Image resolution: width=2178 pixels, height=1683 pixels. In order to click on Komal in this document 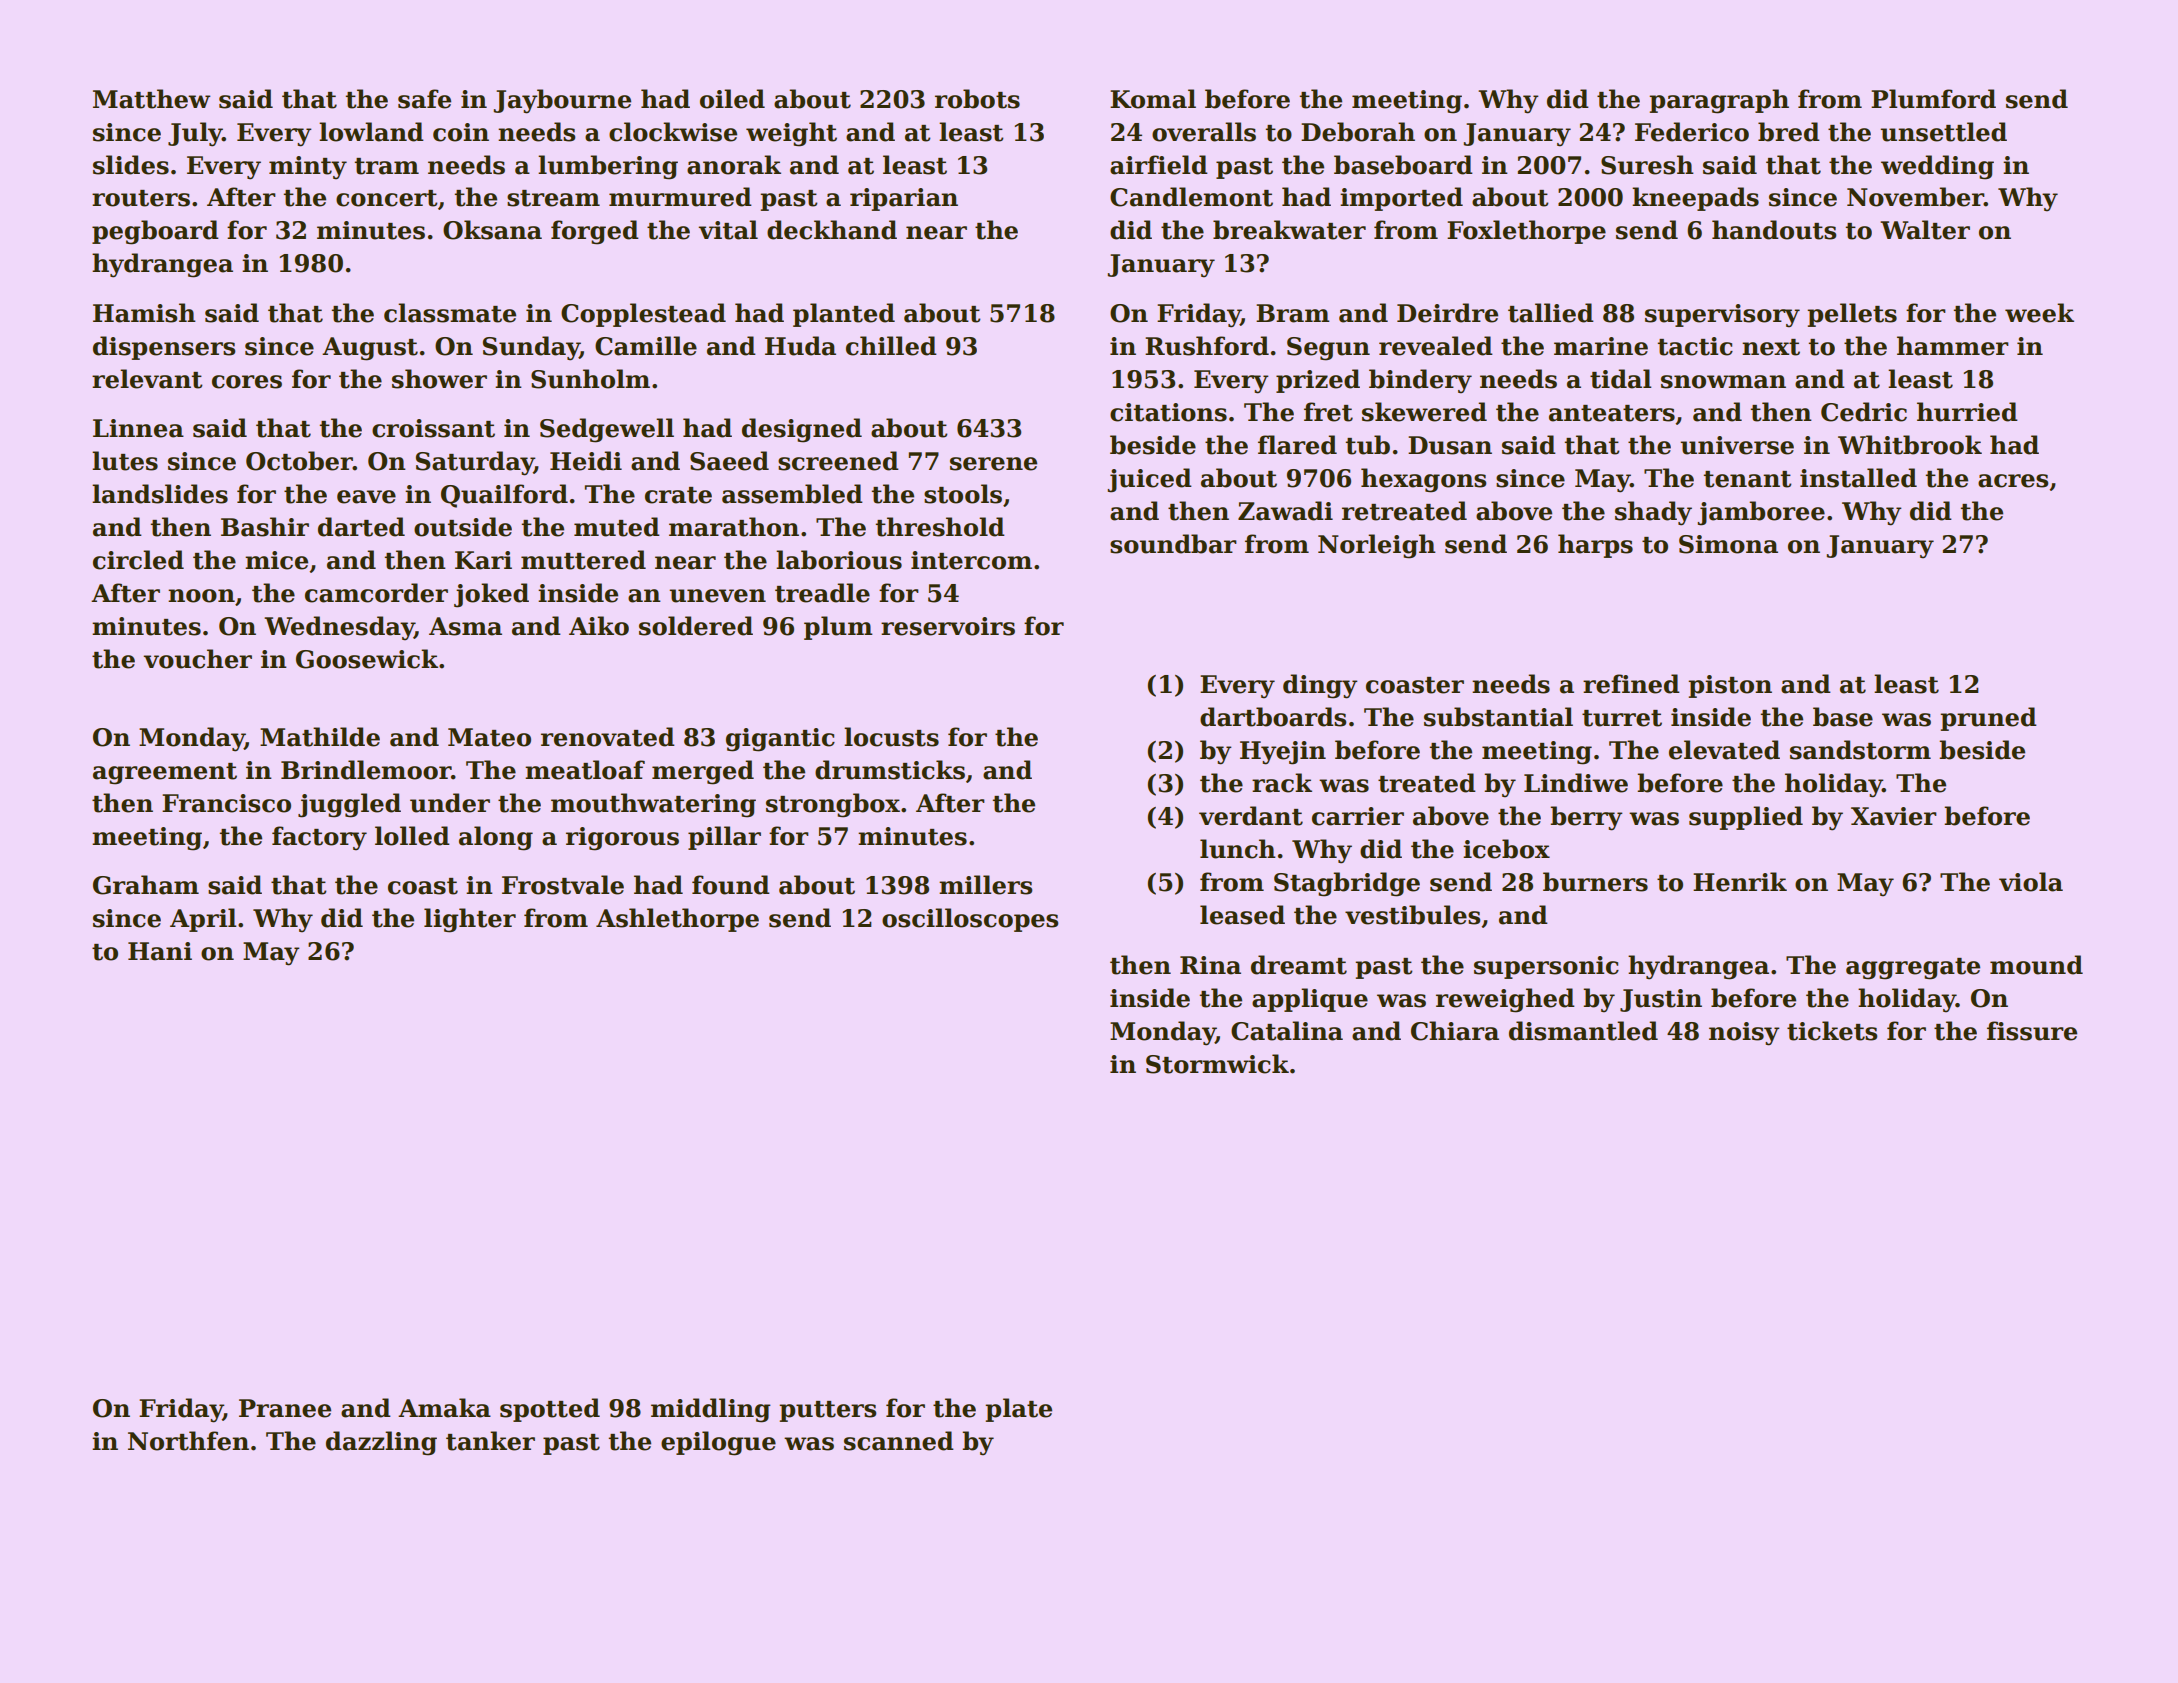, I will do `click(1153, 99)`.
